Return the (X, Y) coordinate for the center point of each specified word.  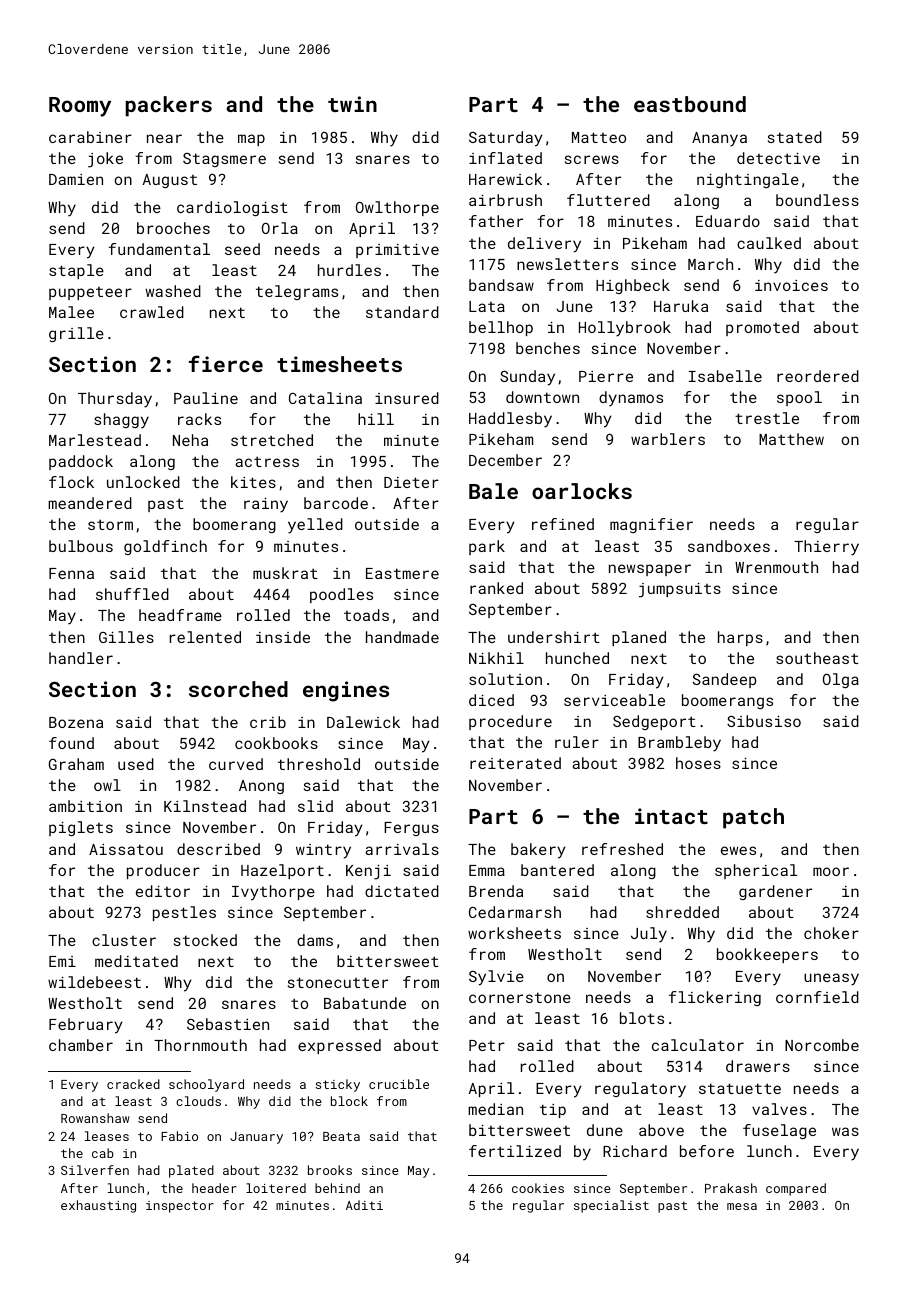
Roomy (80, 107)
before (707, 1151)
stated (795, 137)
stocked (205, 940)
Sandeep (725, 680)
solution (505, 679)
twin (352, 104)
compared (796, 1189)
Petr (487, 1045)
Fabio (179, 1136)
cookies (538, 1188)
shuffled (132, 594)
